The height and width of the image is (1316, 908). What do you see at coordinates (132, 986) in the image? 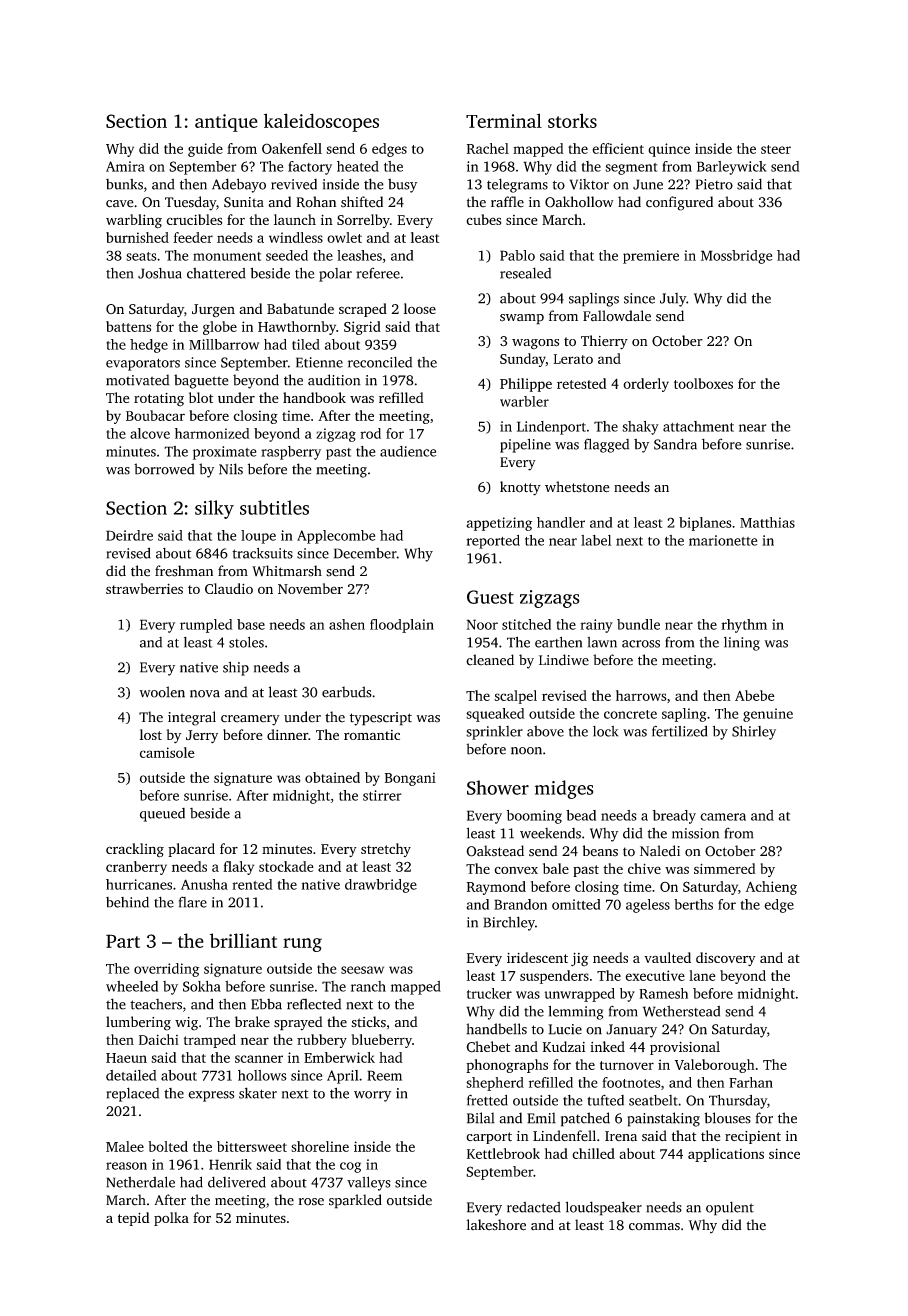
I see `wheeled` at bounding box center [132, 986].
